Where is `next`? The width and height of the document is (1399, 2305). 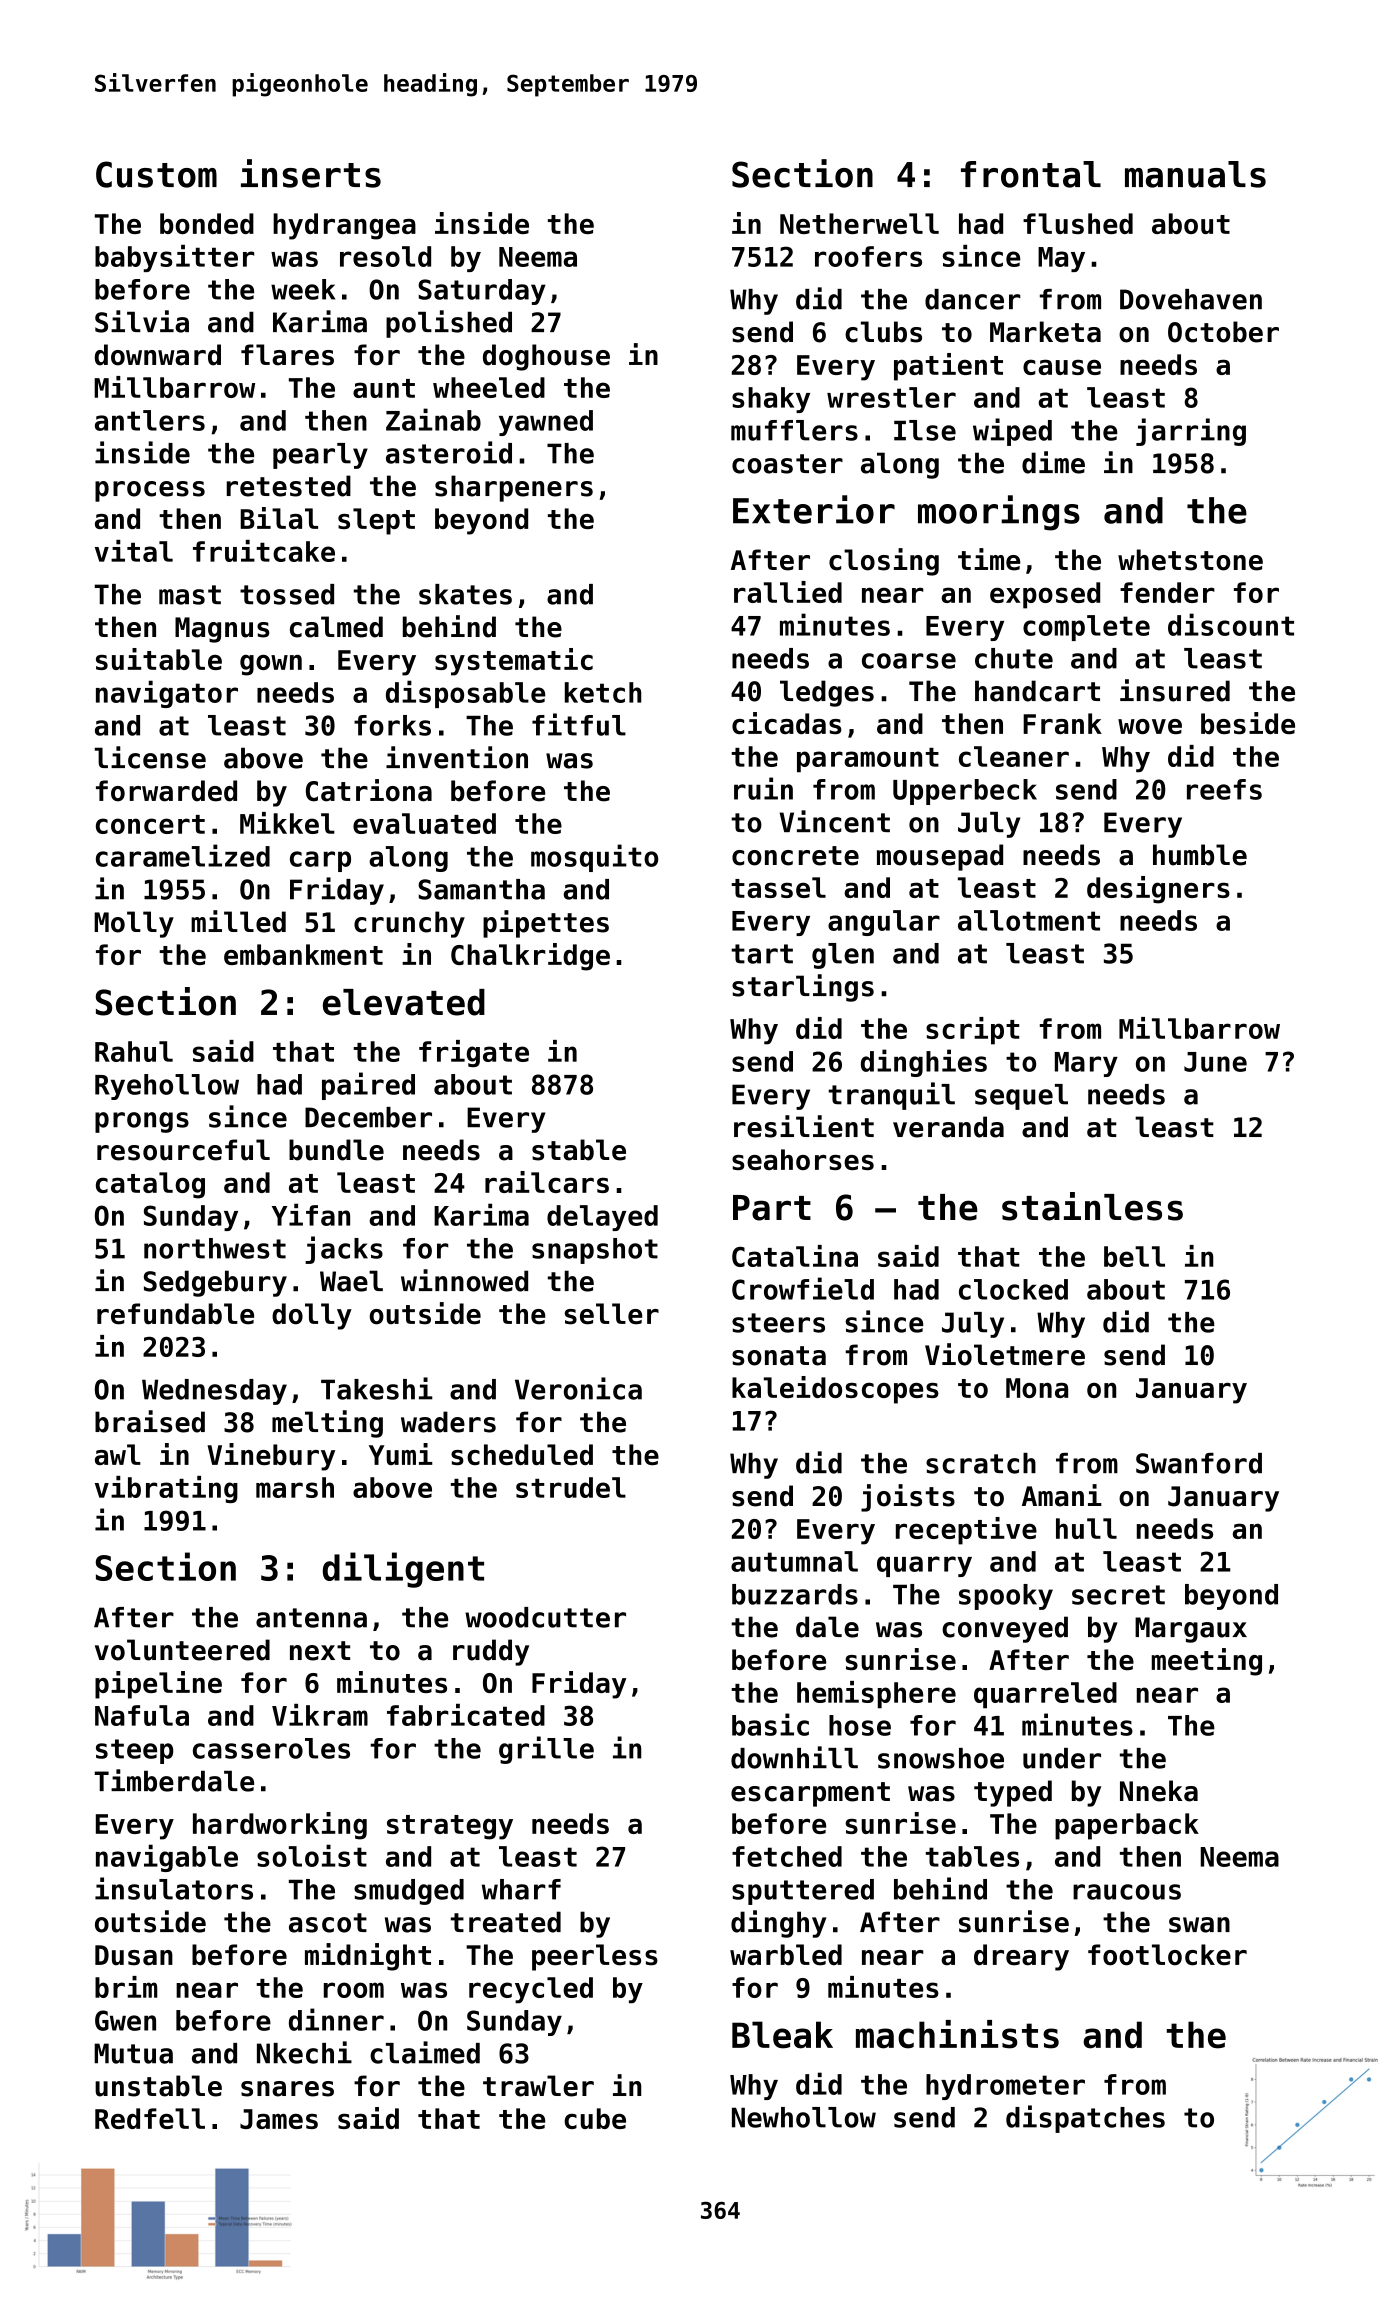
next is located at coordinates (320, 1651).
